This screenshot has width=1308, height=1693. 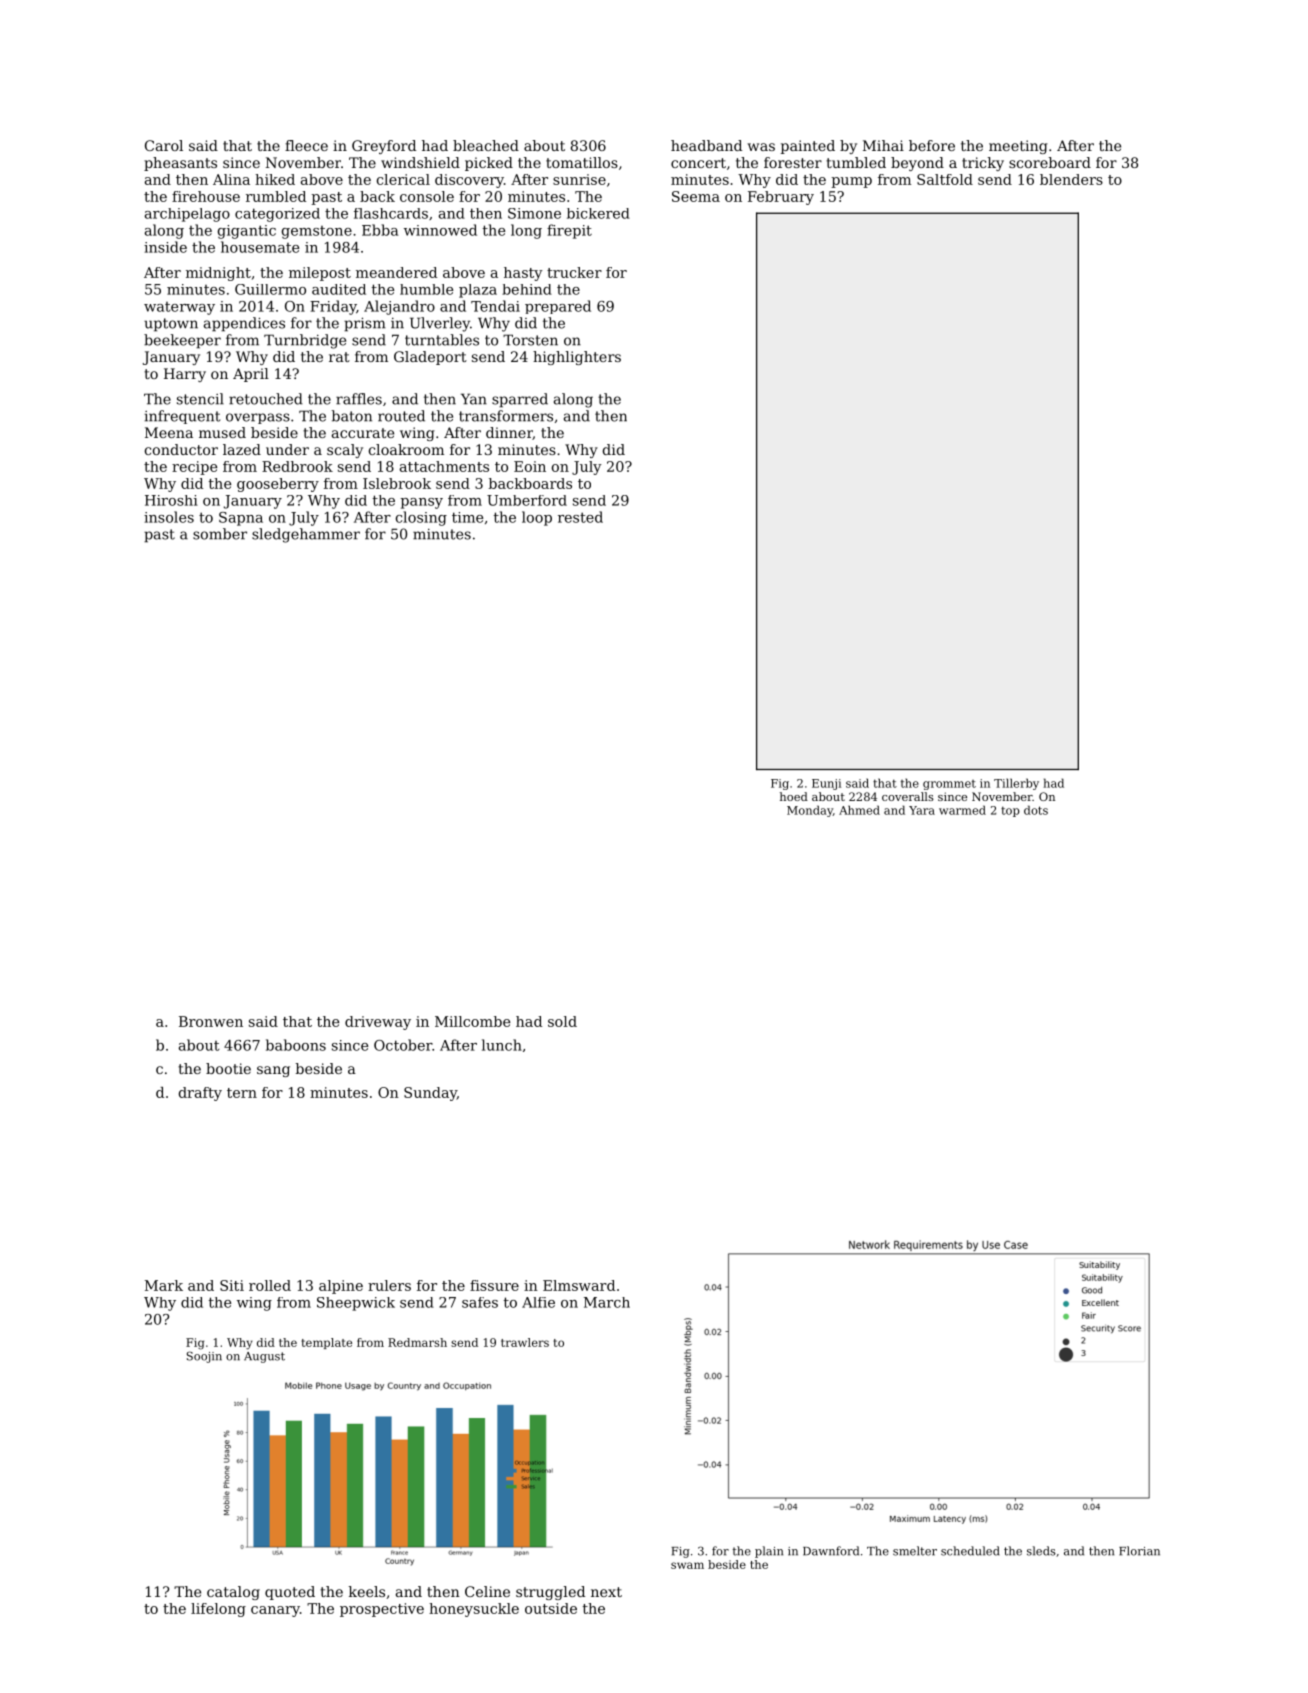 What do you see at coordinates (932, 145) in the screenshot?
I see `before` at bounding box center [932, 145].
